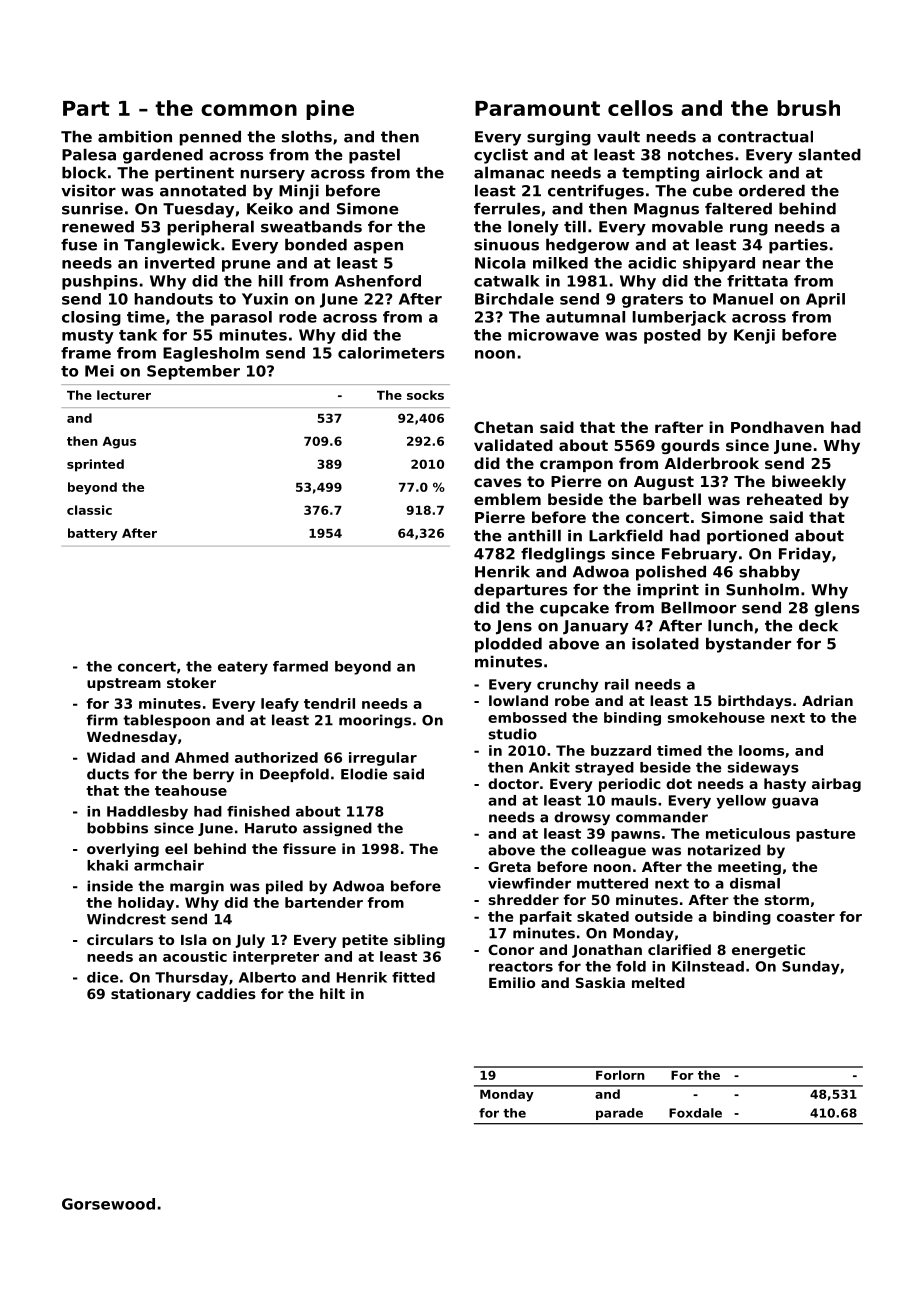  Describe the element at coordinates (506, 244) in the screenshot. I see `sinuous` at that location.
